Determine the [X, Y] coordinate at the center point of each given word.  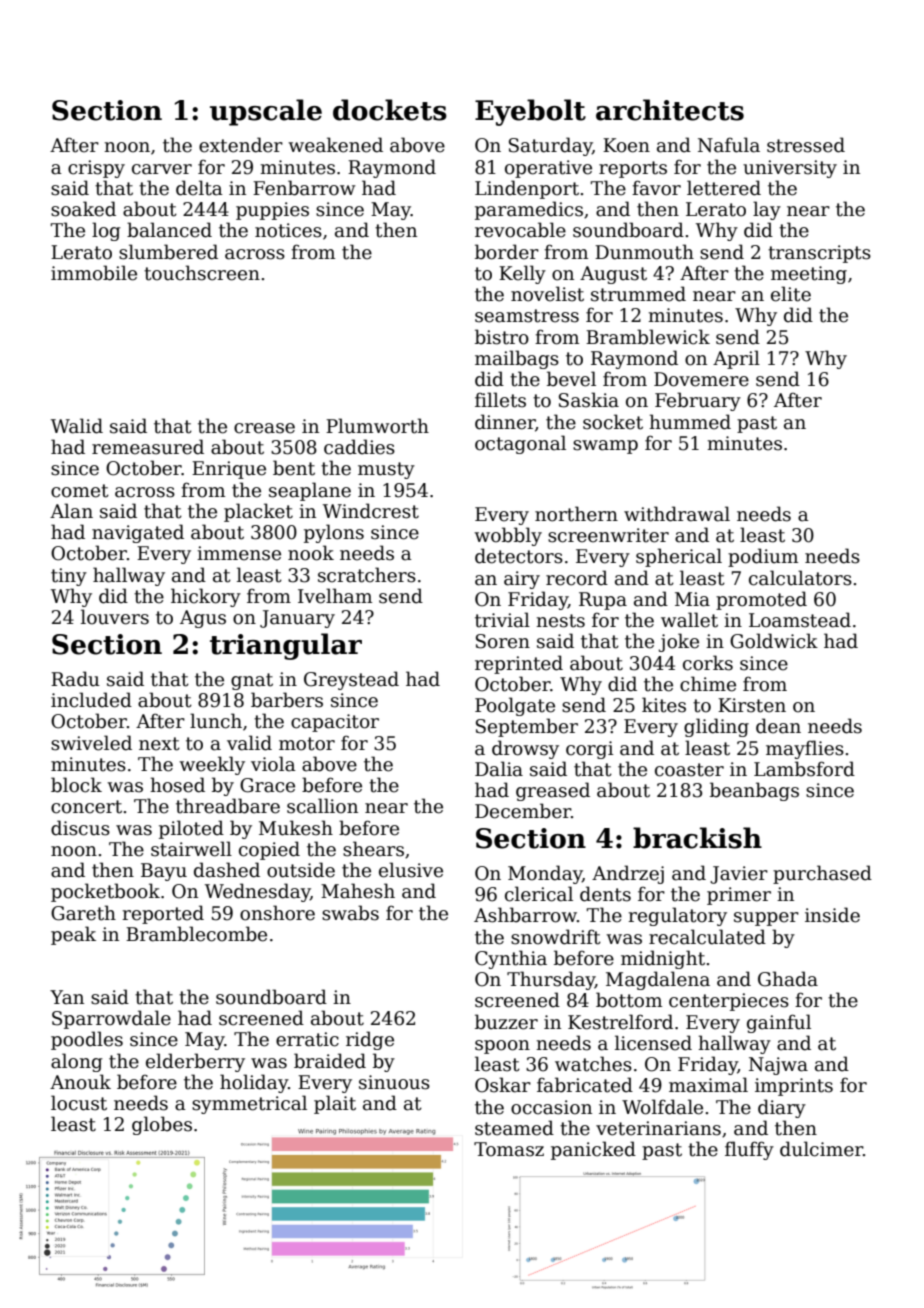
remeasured [148, 447]
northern [576, 514]
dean [778, 726]
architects [670, 110]
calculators [800, 578]
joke [679, 642]
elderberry [195, 1062]
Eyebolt [530, 112]
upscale [266, 112]
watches [593, 1064]
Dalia [499, 769]
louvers [115, 617]
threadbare [228, 806]
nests [560, 621]
